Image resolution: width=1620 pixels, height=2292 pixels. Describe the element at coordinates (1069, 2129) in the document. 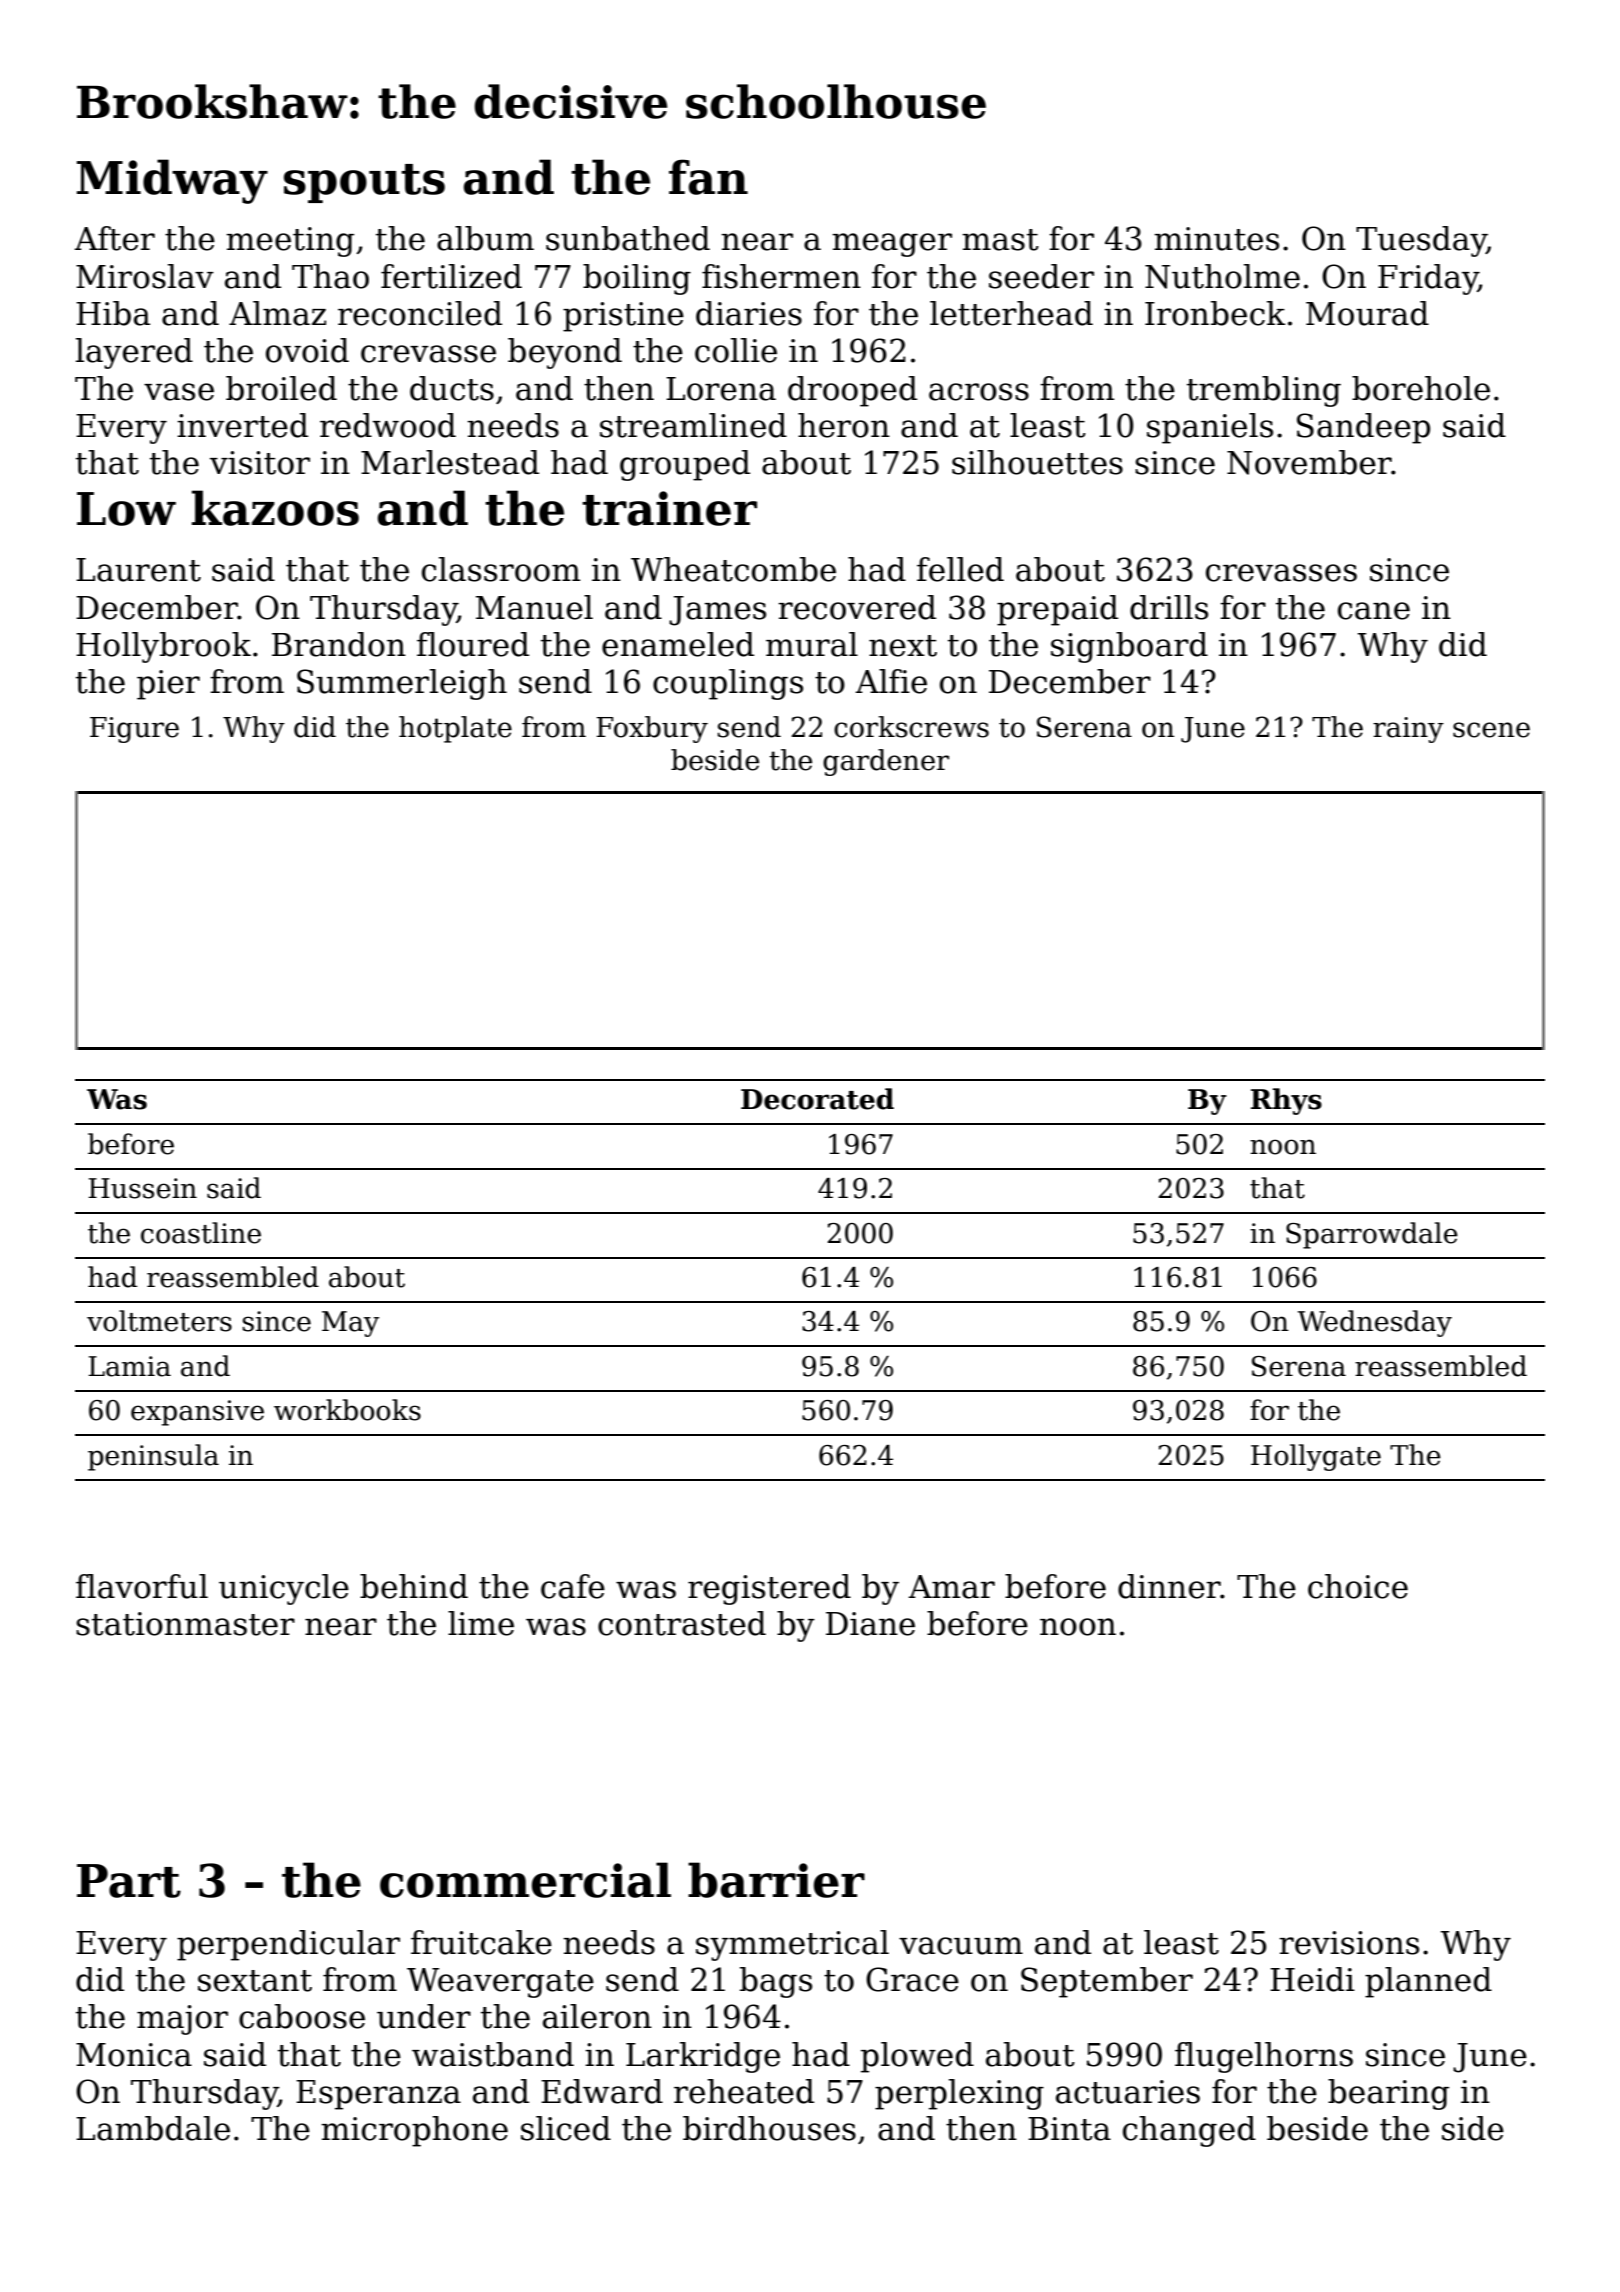

I see `Binta` at that location.
